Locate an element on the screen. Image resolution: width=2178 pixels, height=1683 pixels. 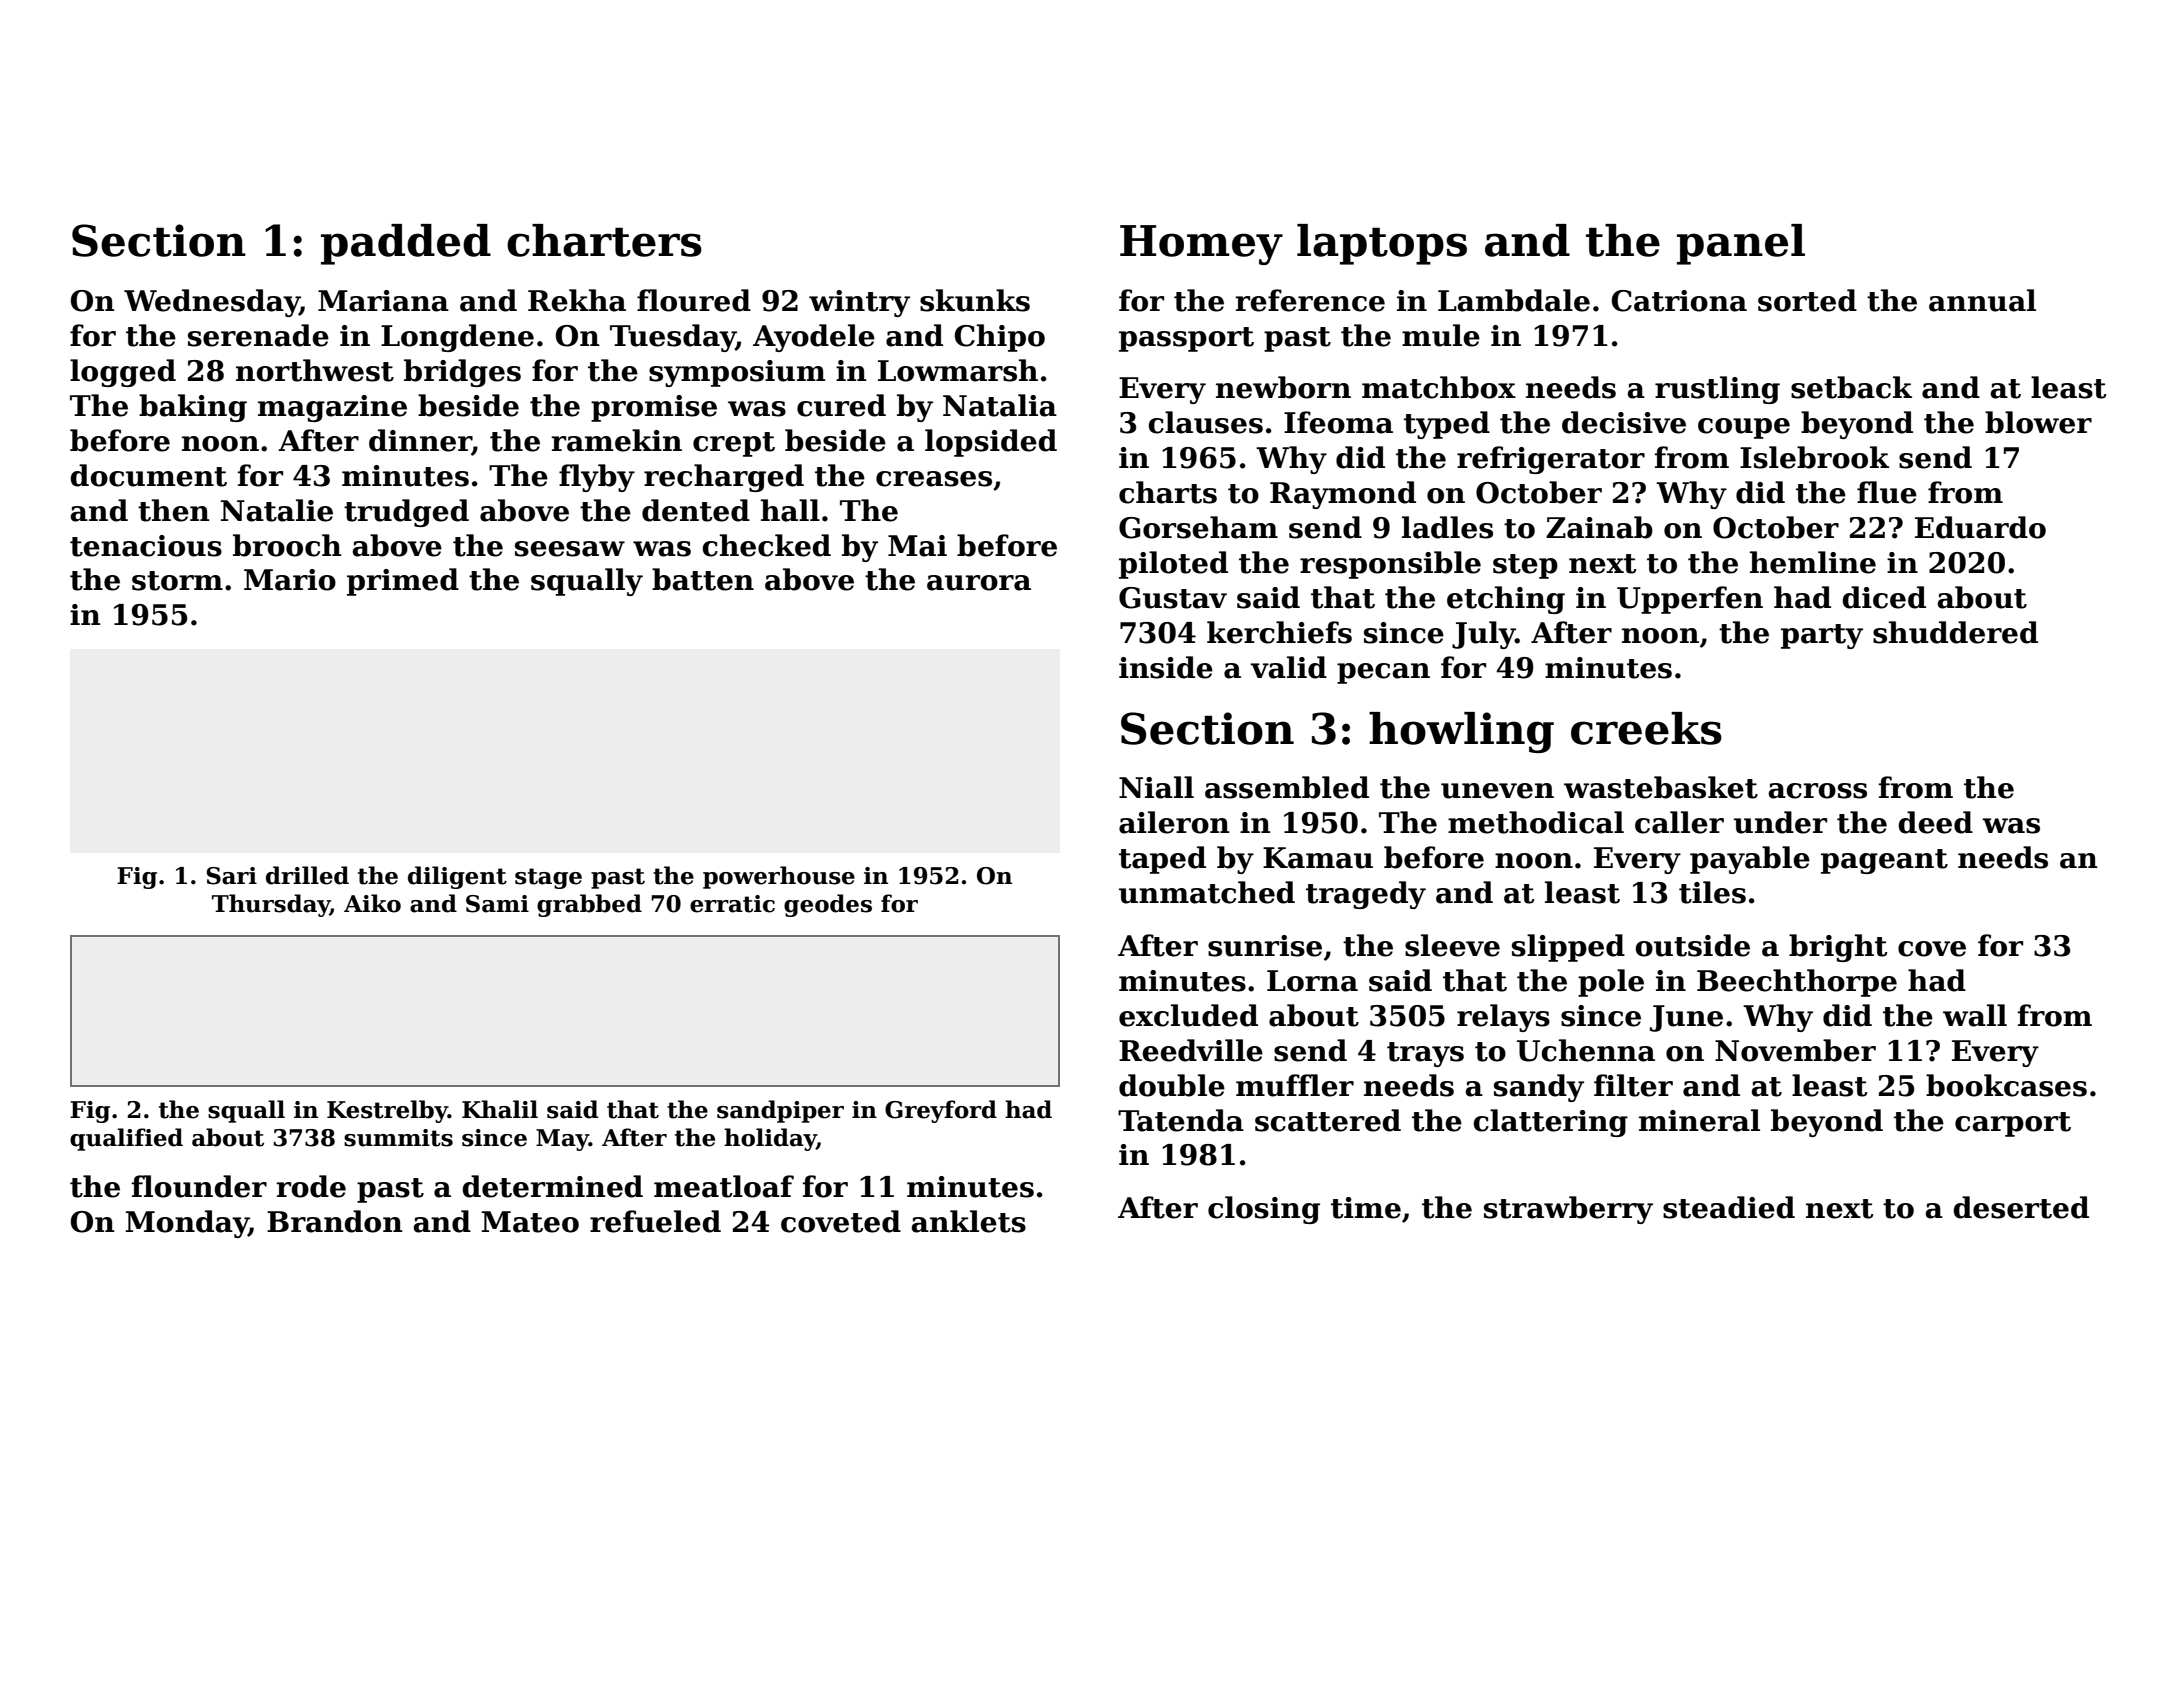
Mario is located at coordinates (290, 580).
